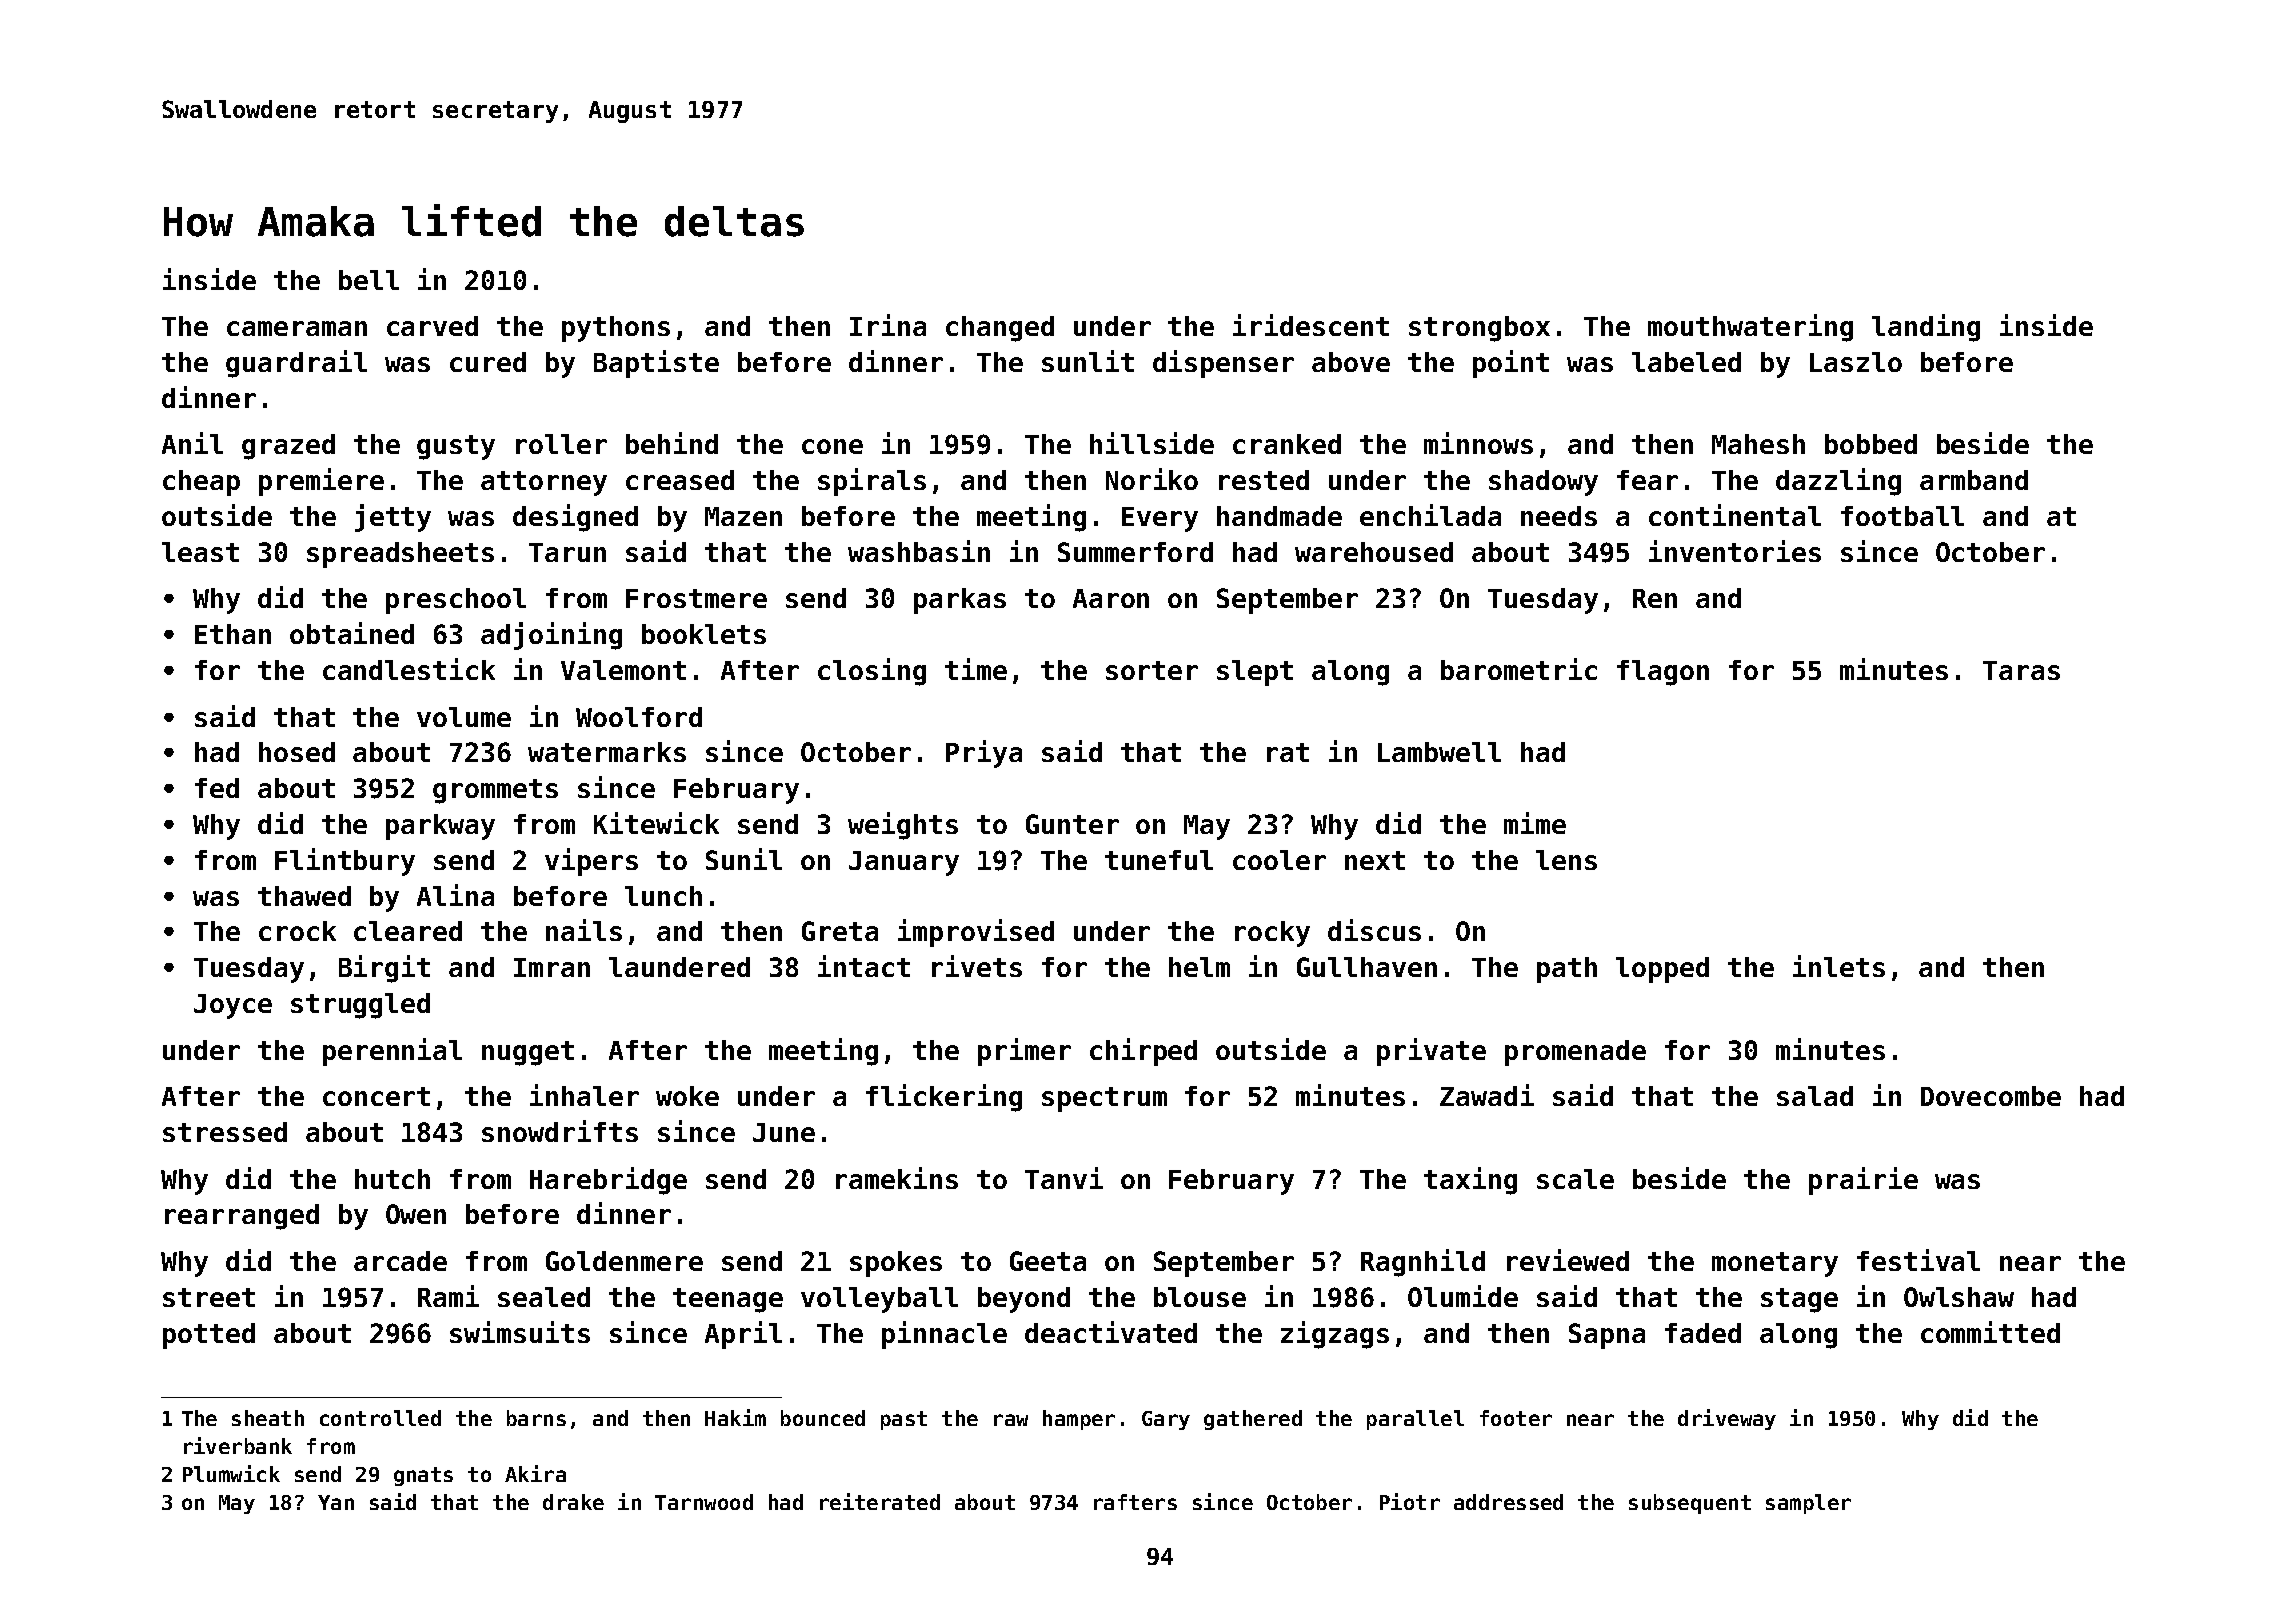  Describe the element at coordinates (1104, 1099) in the image. I see `spectrum` at that location.
